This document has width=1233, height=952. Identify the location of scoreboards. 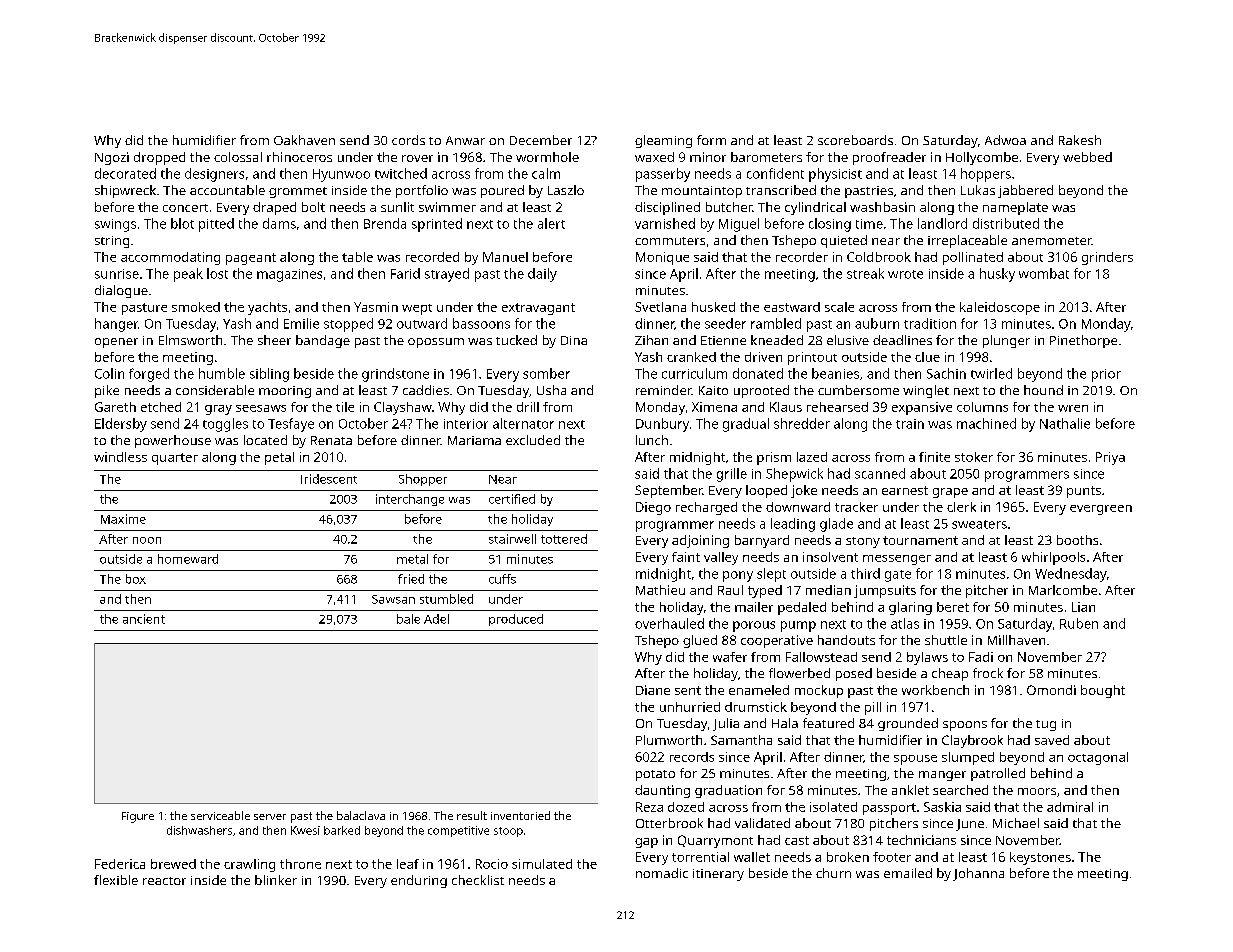
(855, 140).
